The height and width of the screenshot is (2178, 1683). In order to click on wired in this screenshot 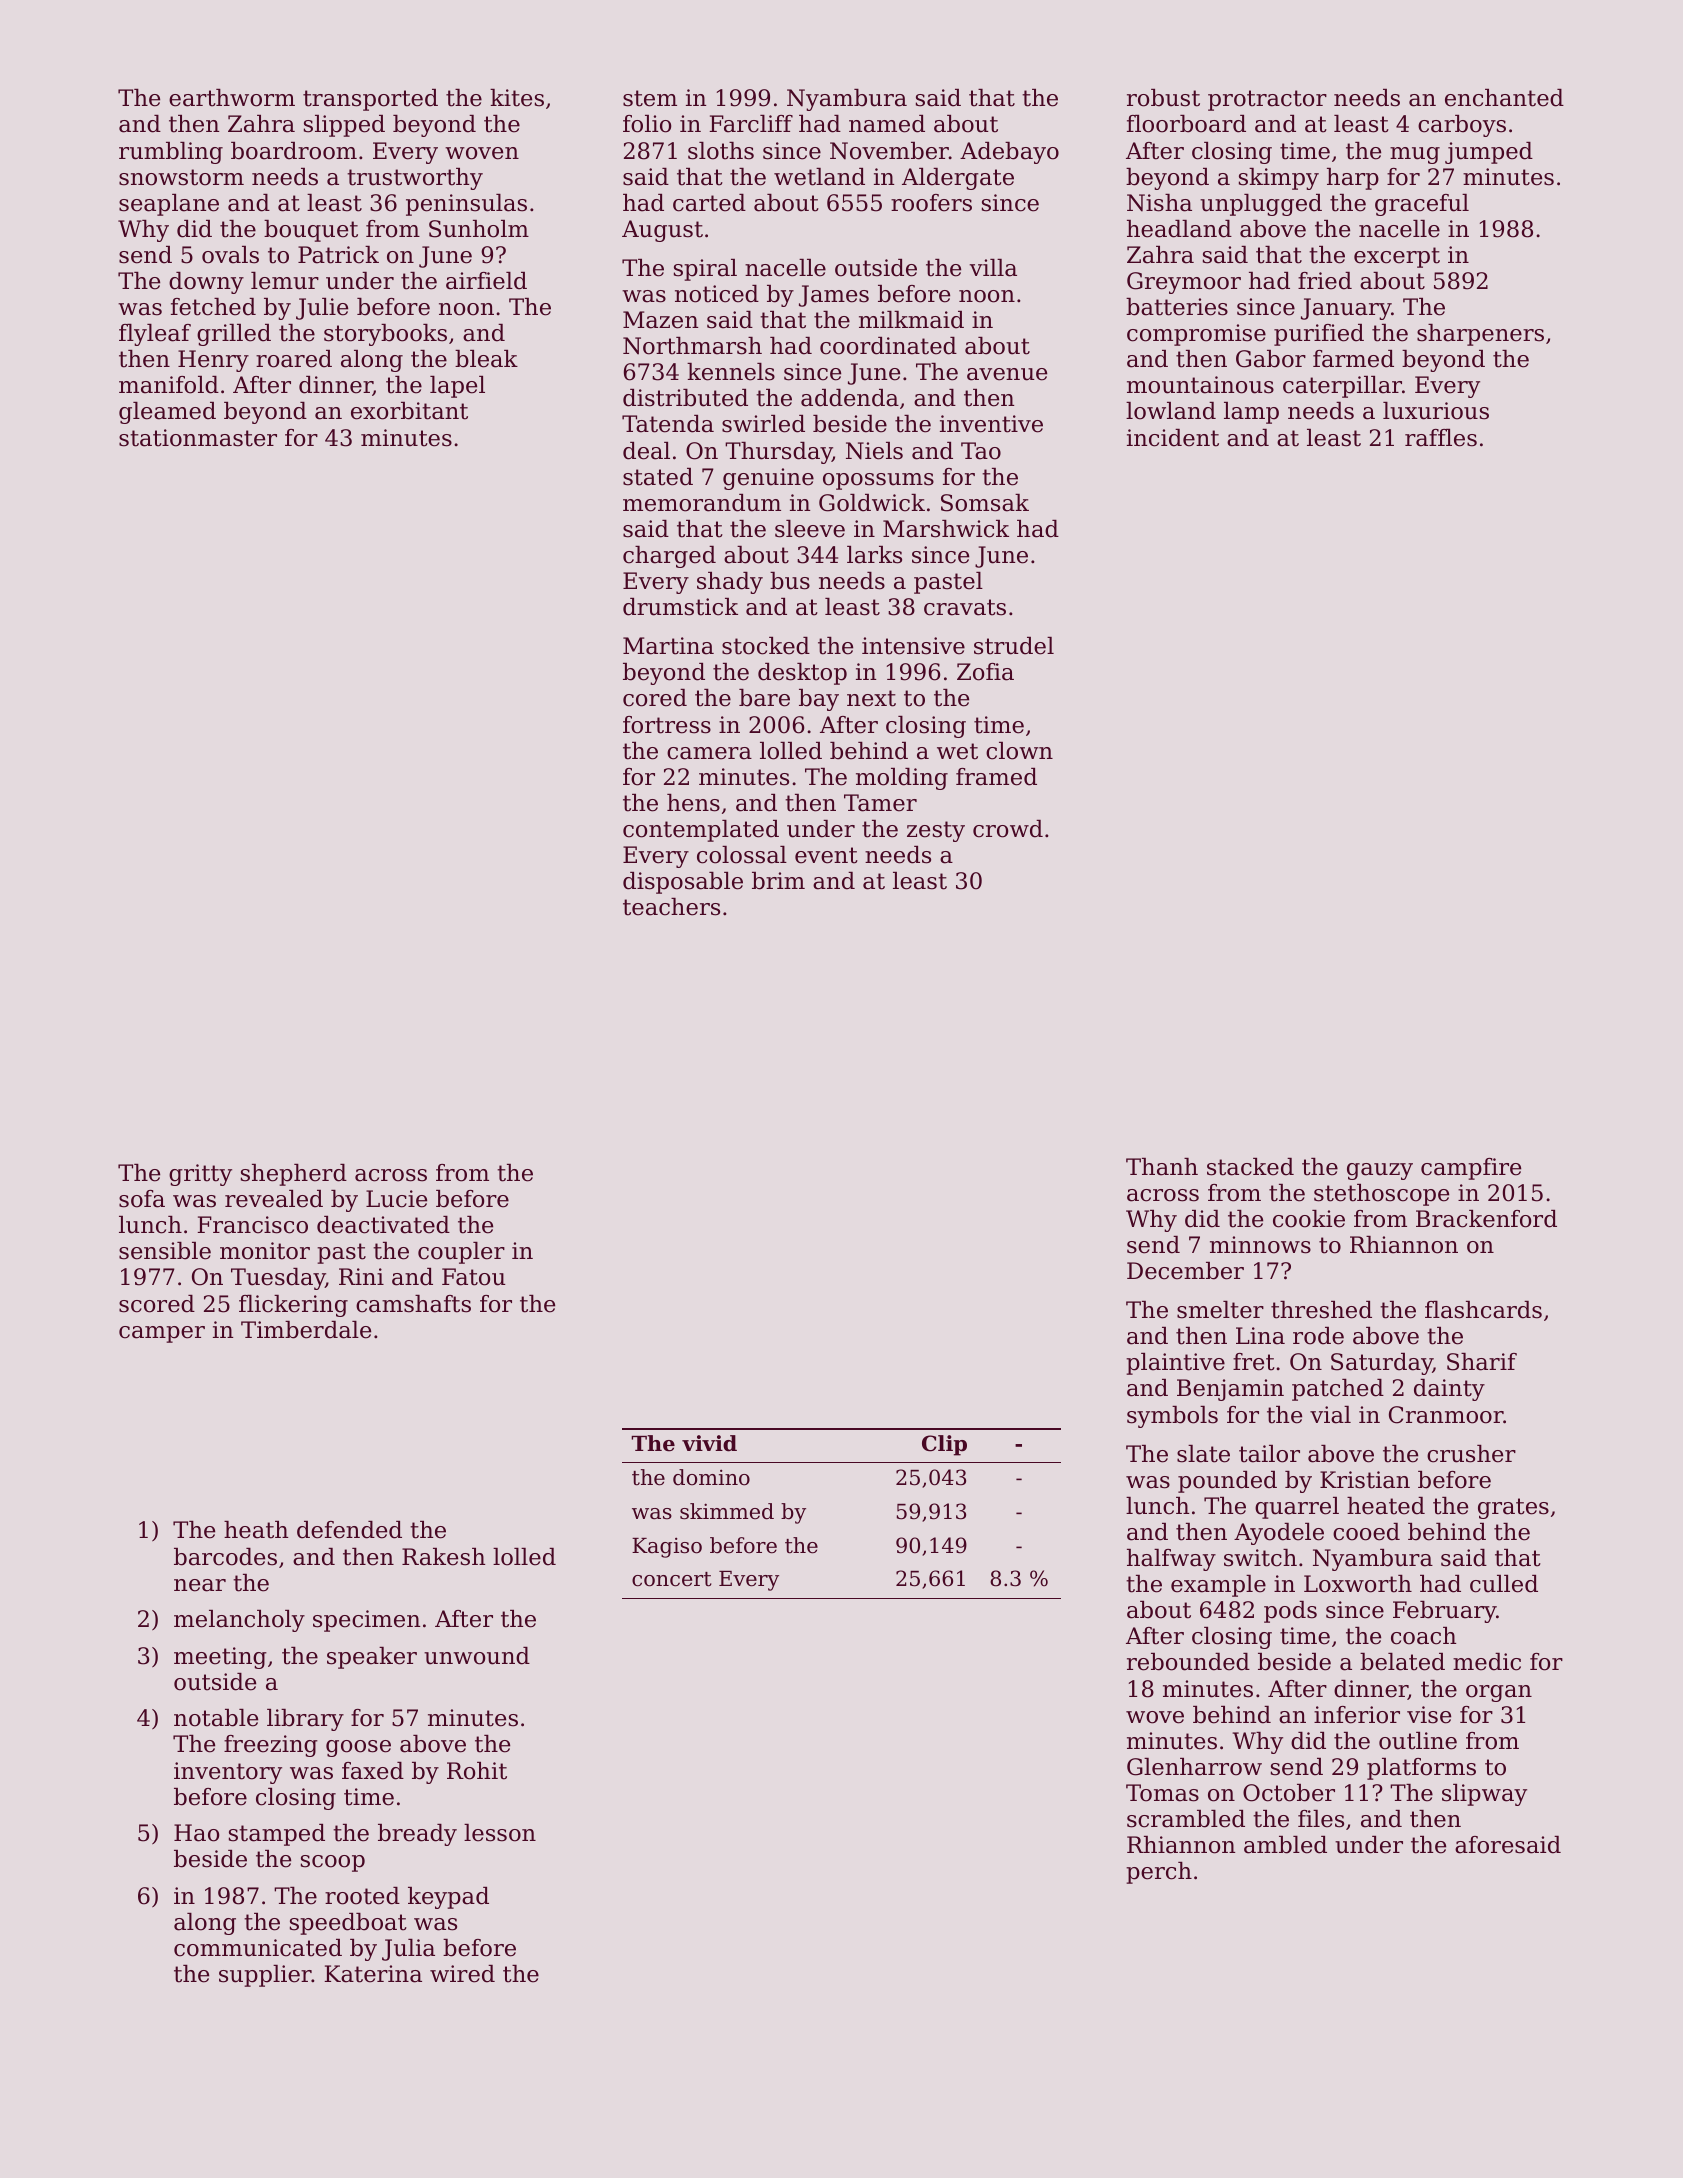, I will do `click(462, 1974)`.
